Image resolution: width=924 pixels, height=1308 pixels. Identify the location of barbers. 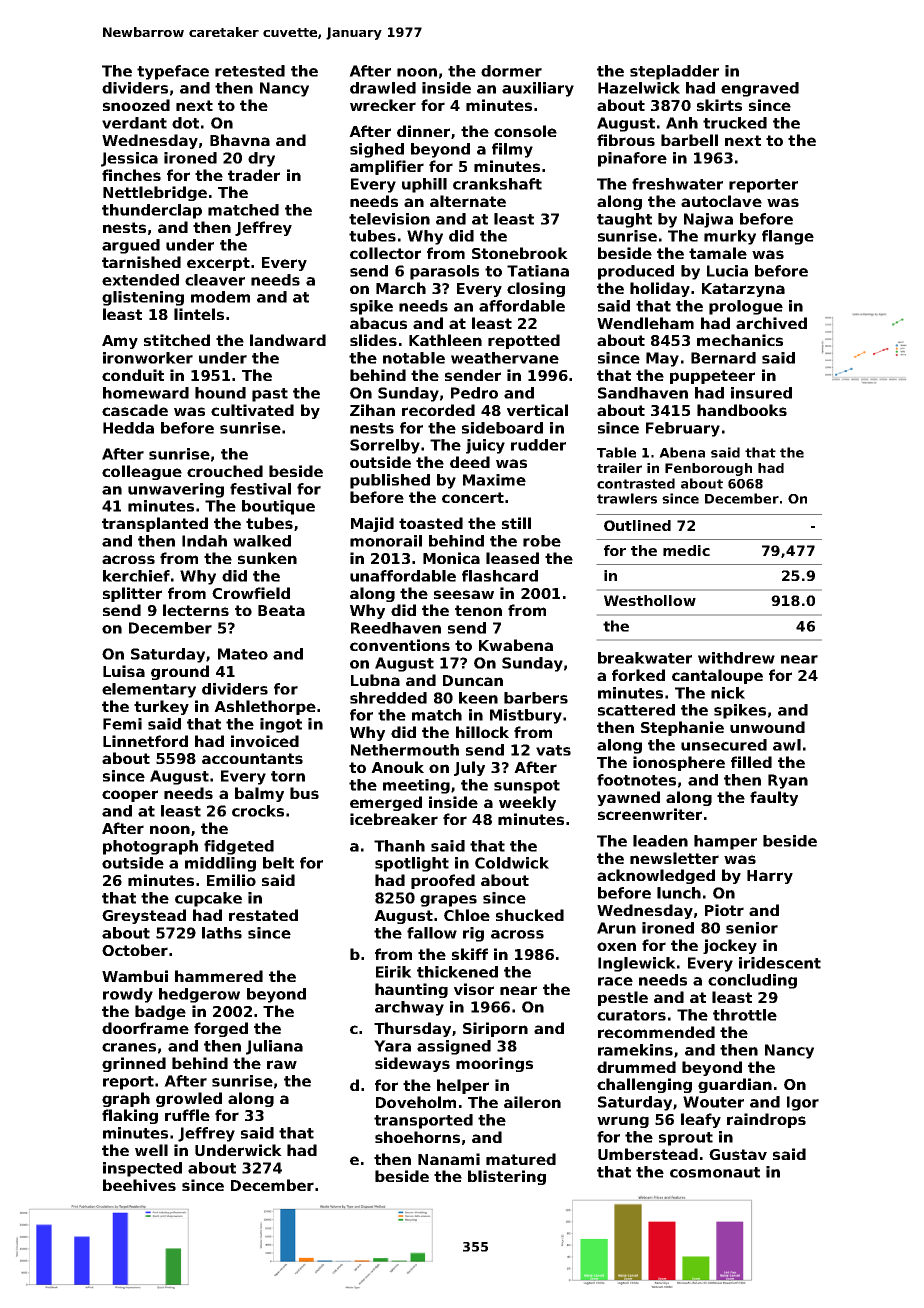
(536, 698).
